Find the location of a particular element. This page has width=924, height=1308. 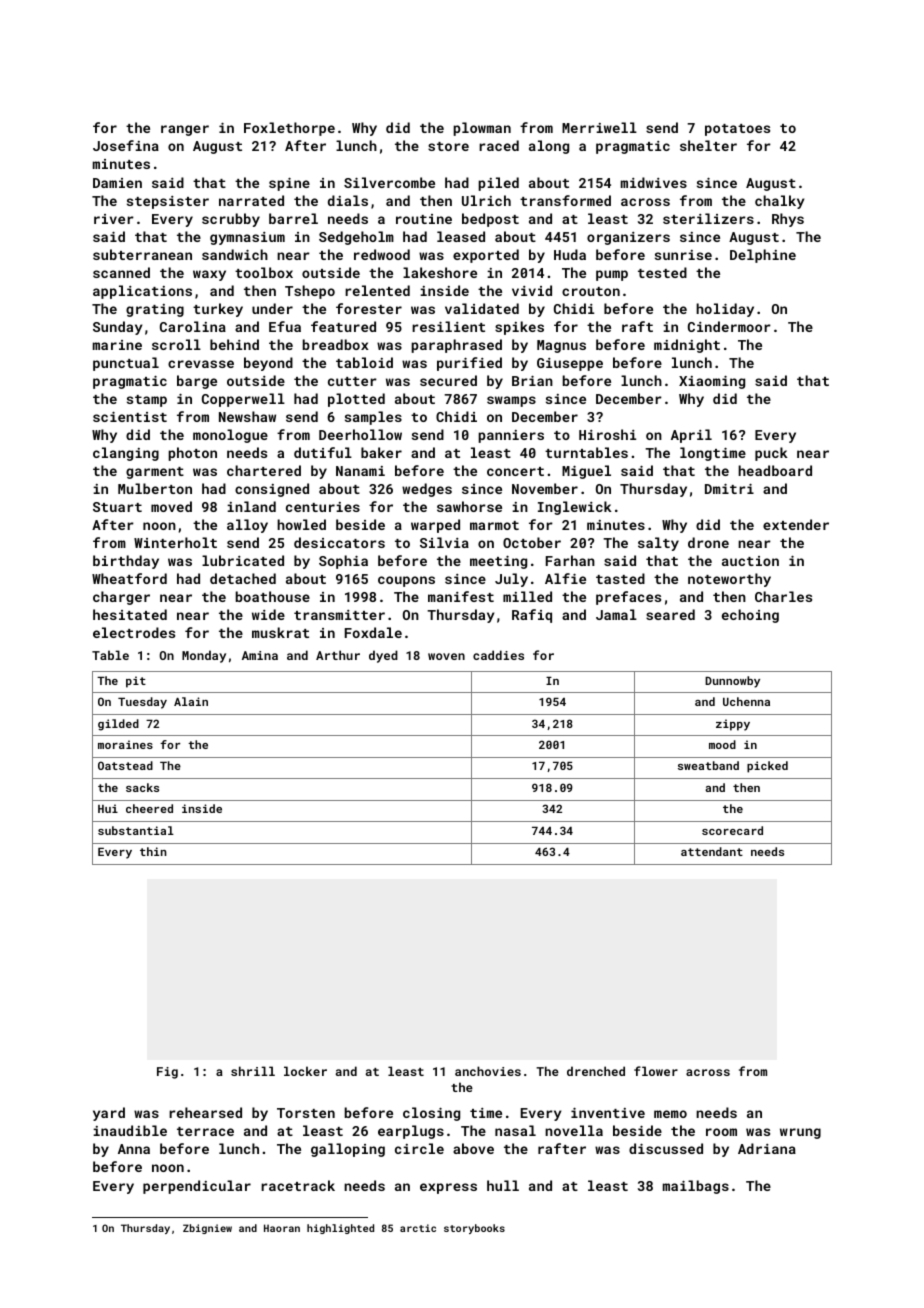

woven is located at coordinates (446, 656).
